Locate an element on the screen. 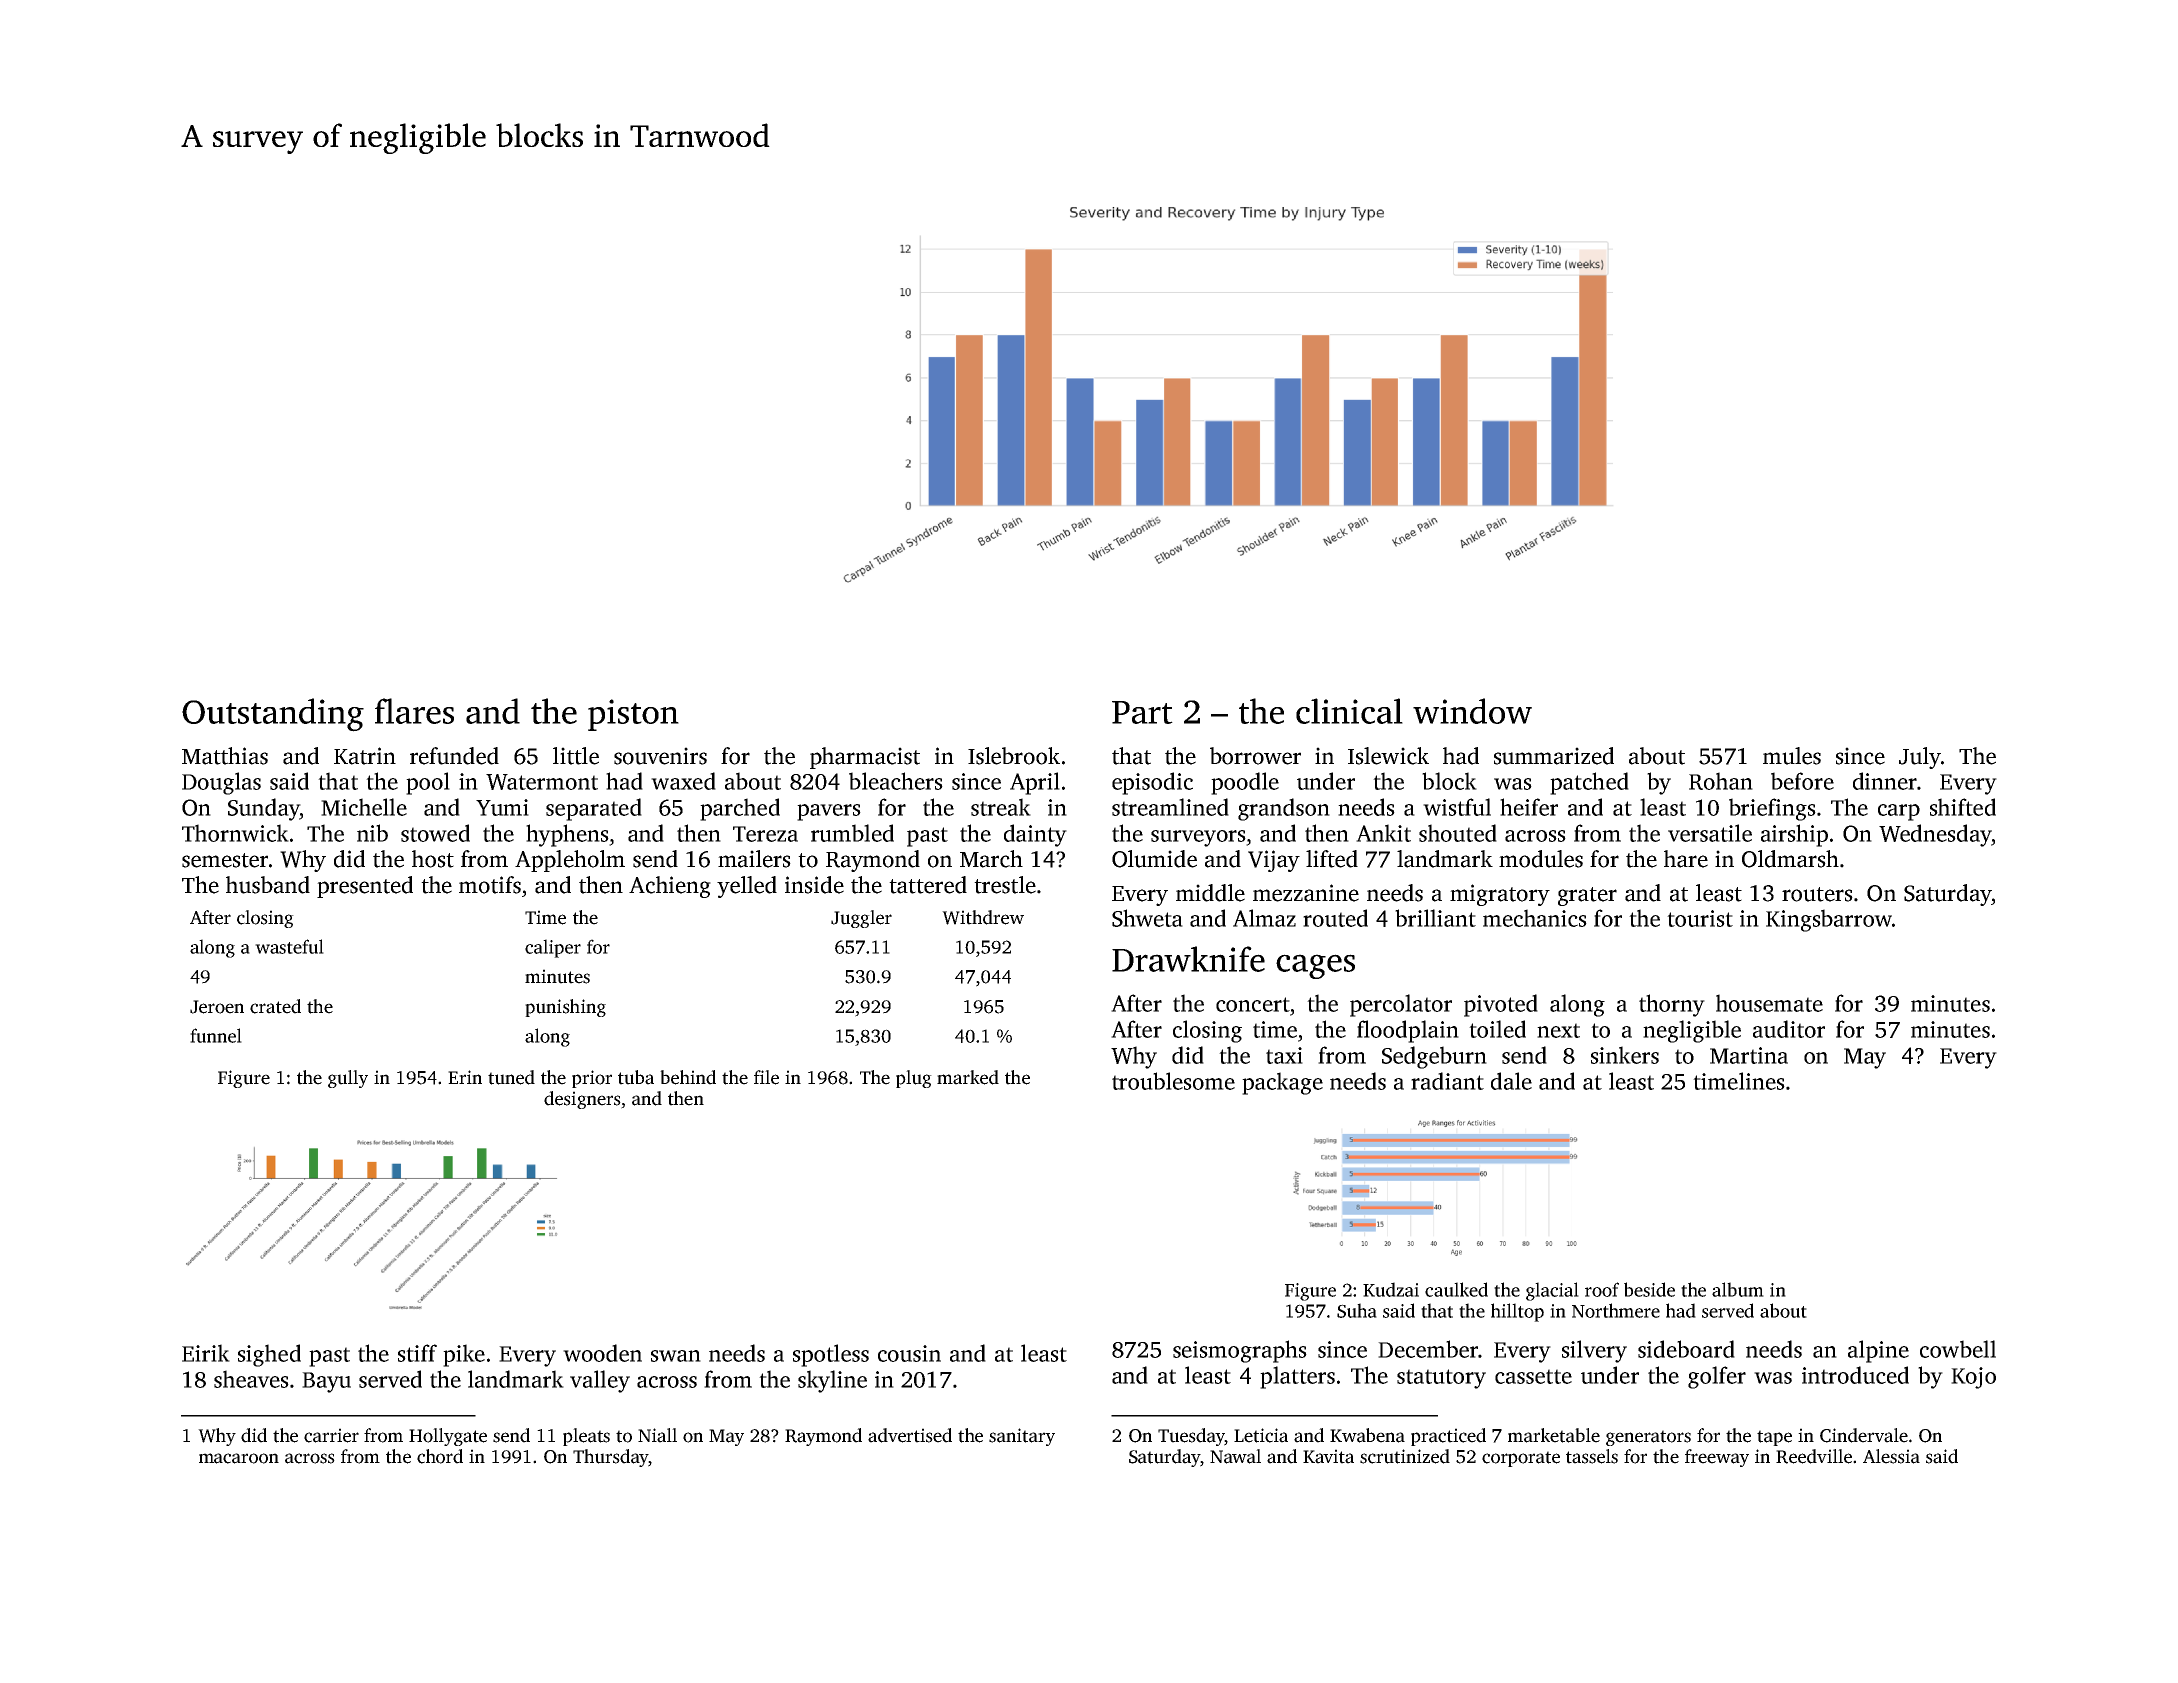 The width and height of the screenshot is (2178, 1683). hare is located at coordinates (1686, 859).
